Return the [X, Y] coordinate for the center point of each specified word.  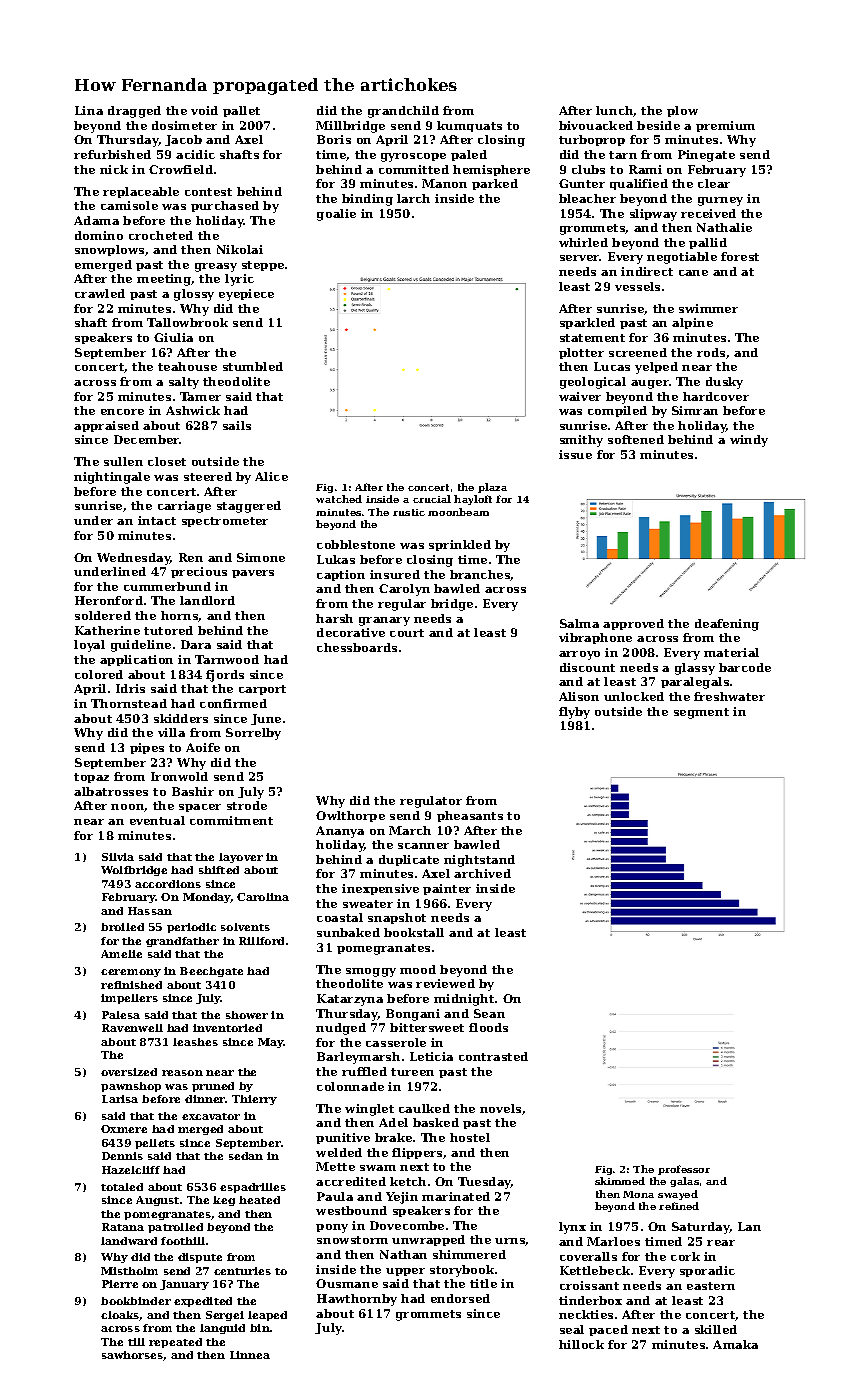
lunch [615, 111]
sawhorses [133, 1356]
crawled [100, 293]
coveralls [588, 1256]
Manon [444, 183]
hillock [581, 1344]
